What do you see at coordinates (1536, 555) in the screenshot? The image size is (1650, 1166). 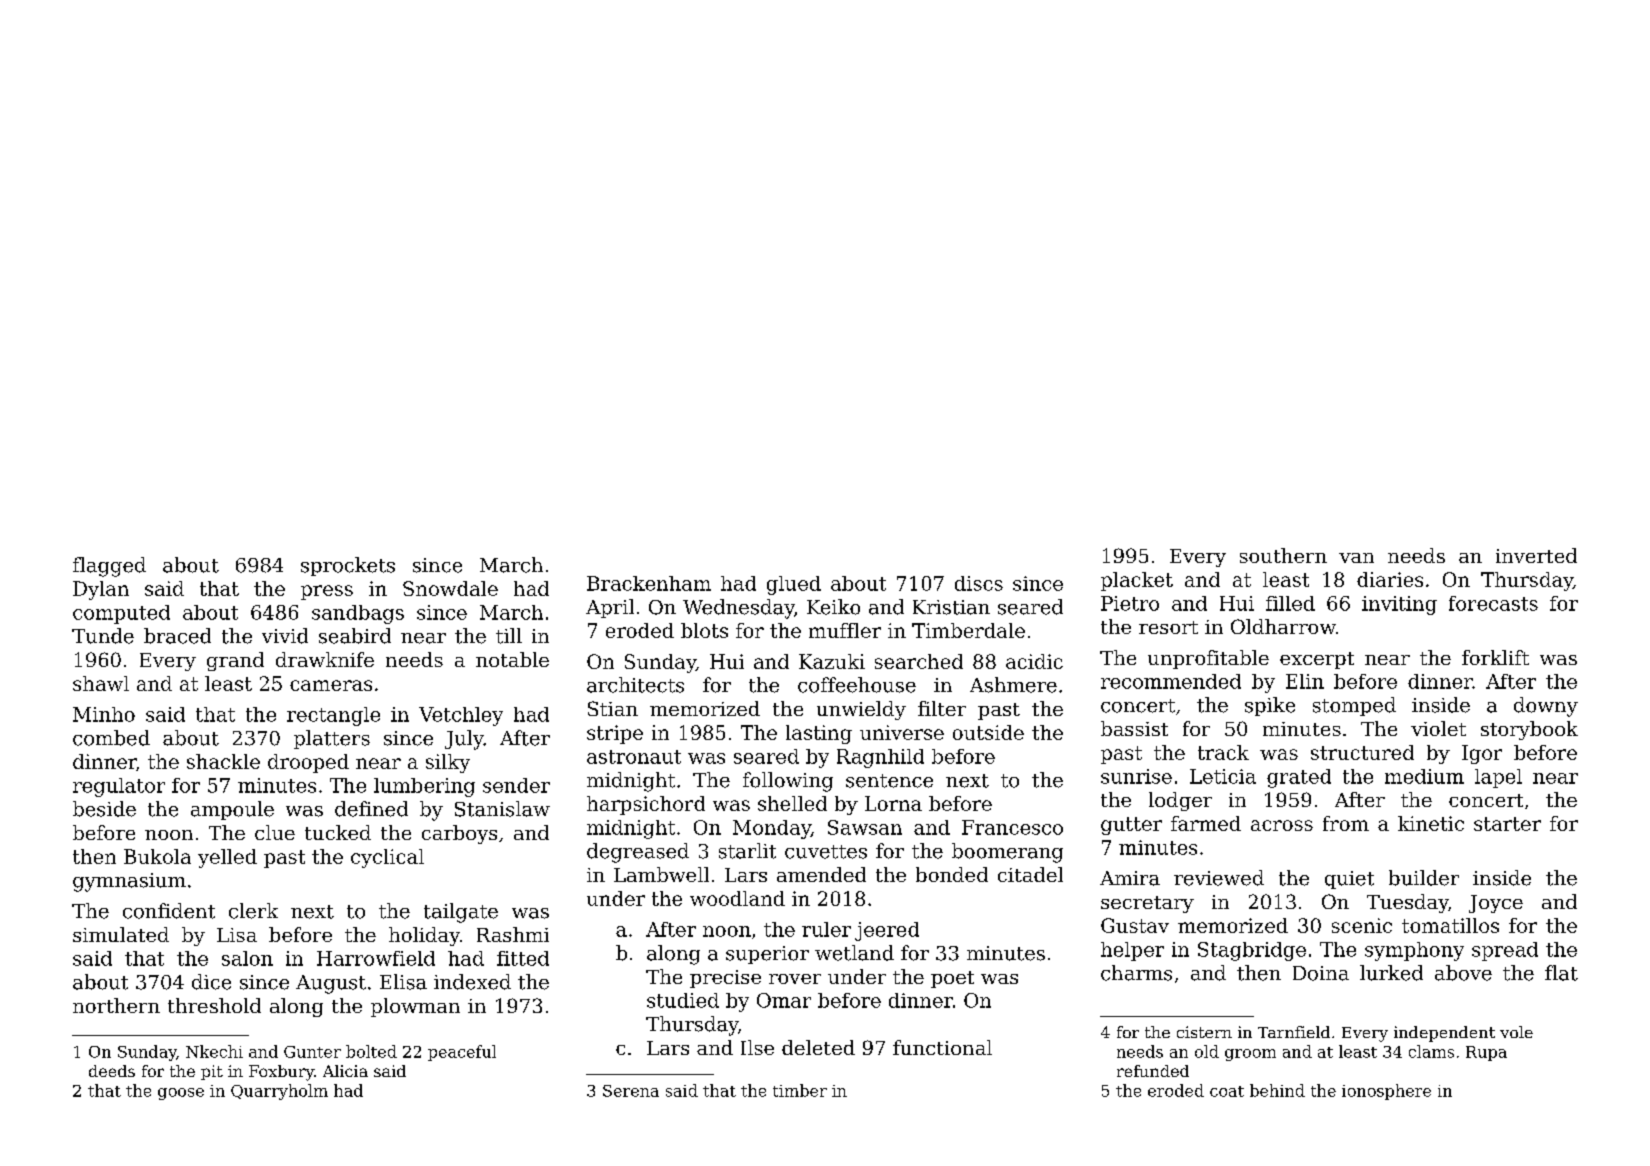 I see `inverted` at bounding box center [1536, 555].
